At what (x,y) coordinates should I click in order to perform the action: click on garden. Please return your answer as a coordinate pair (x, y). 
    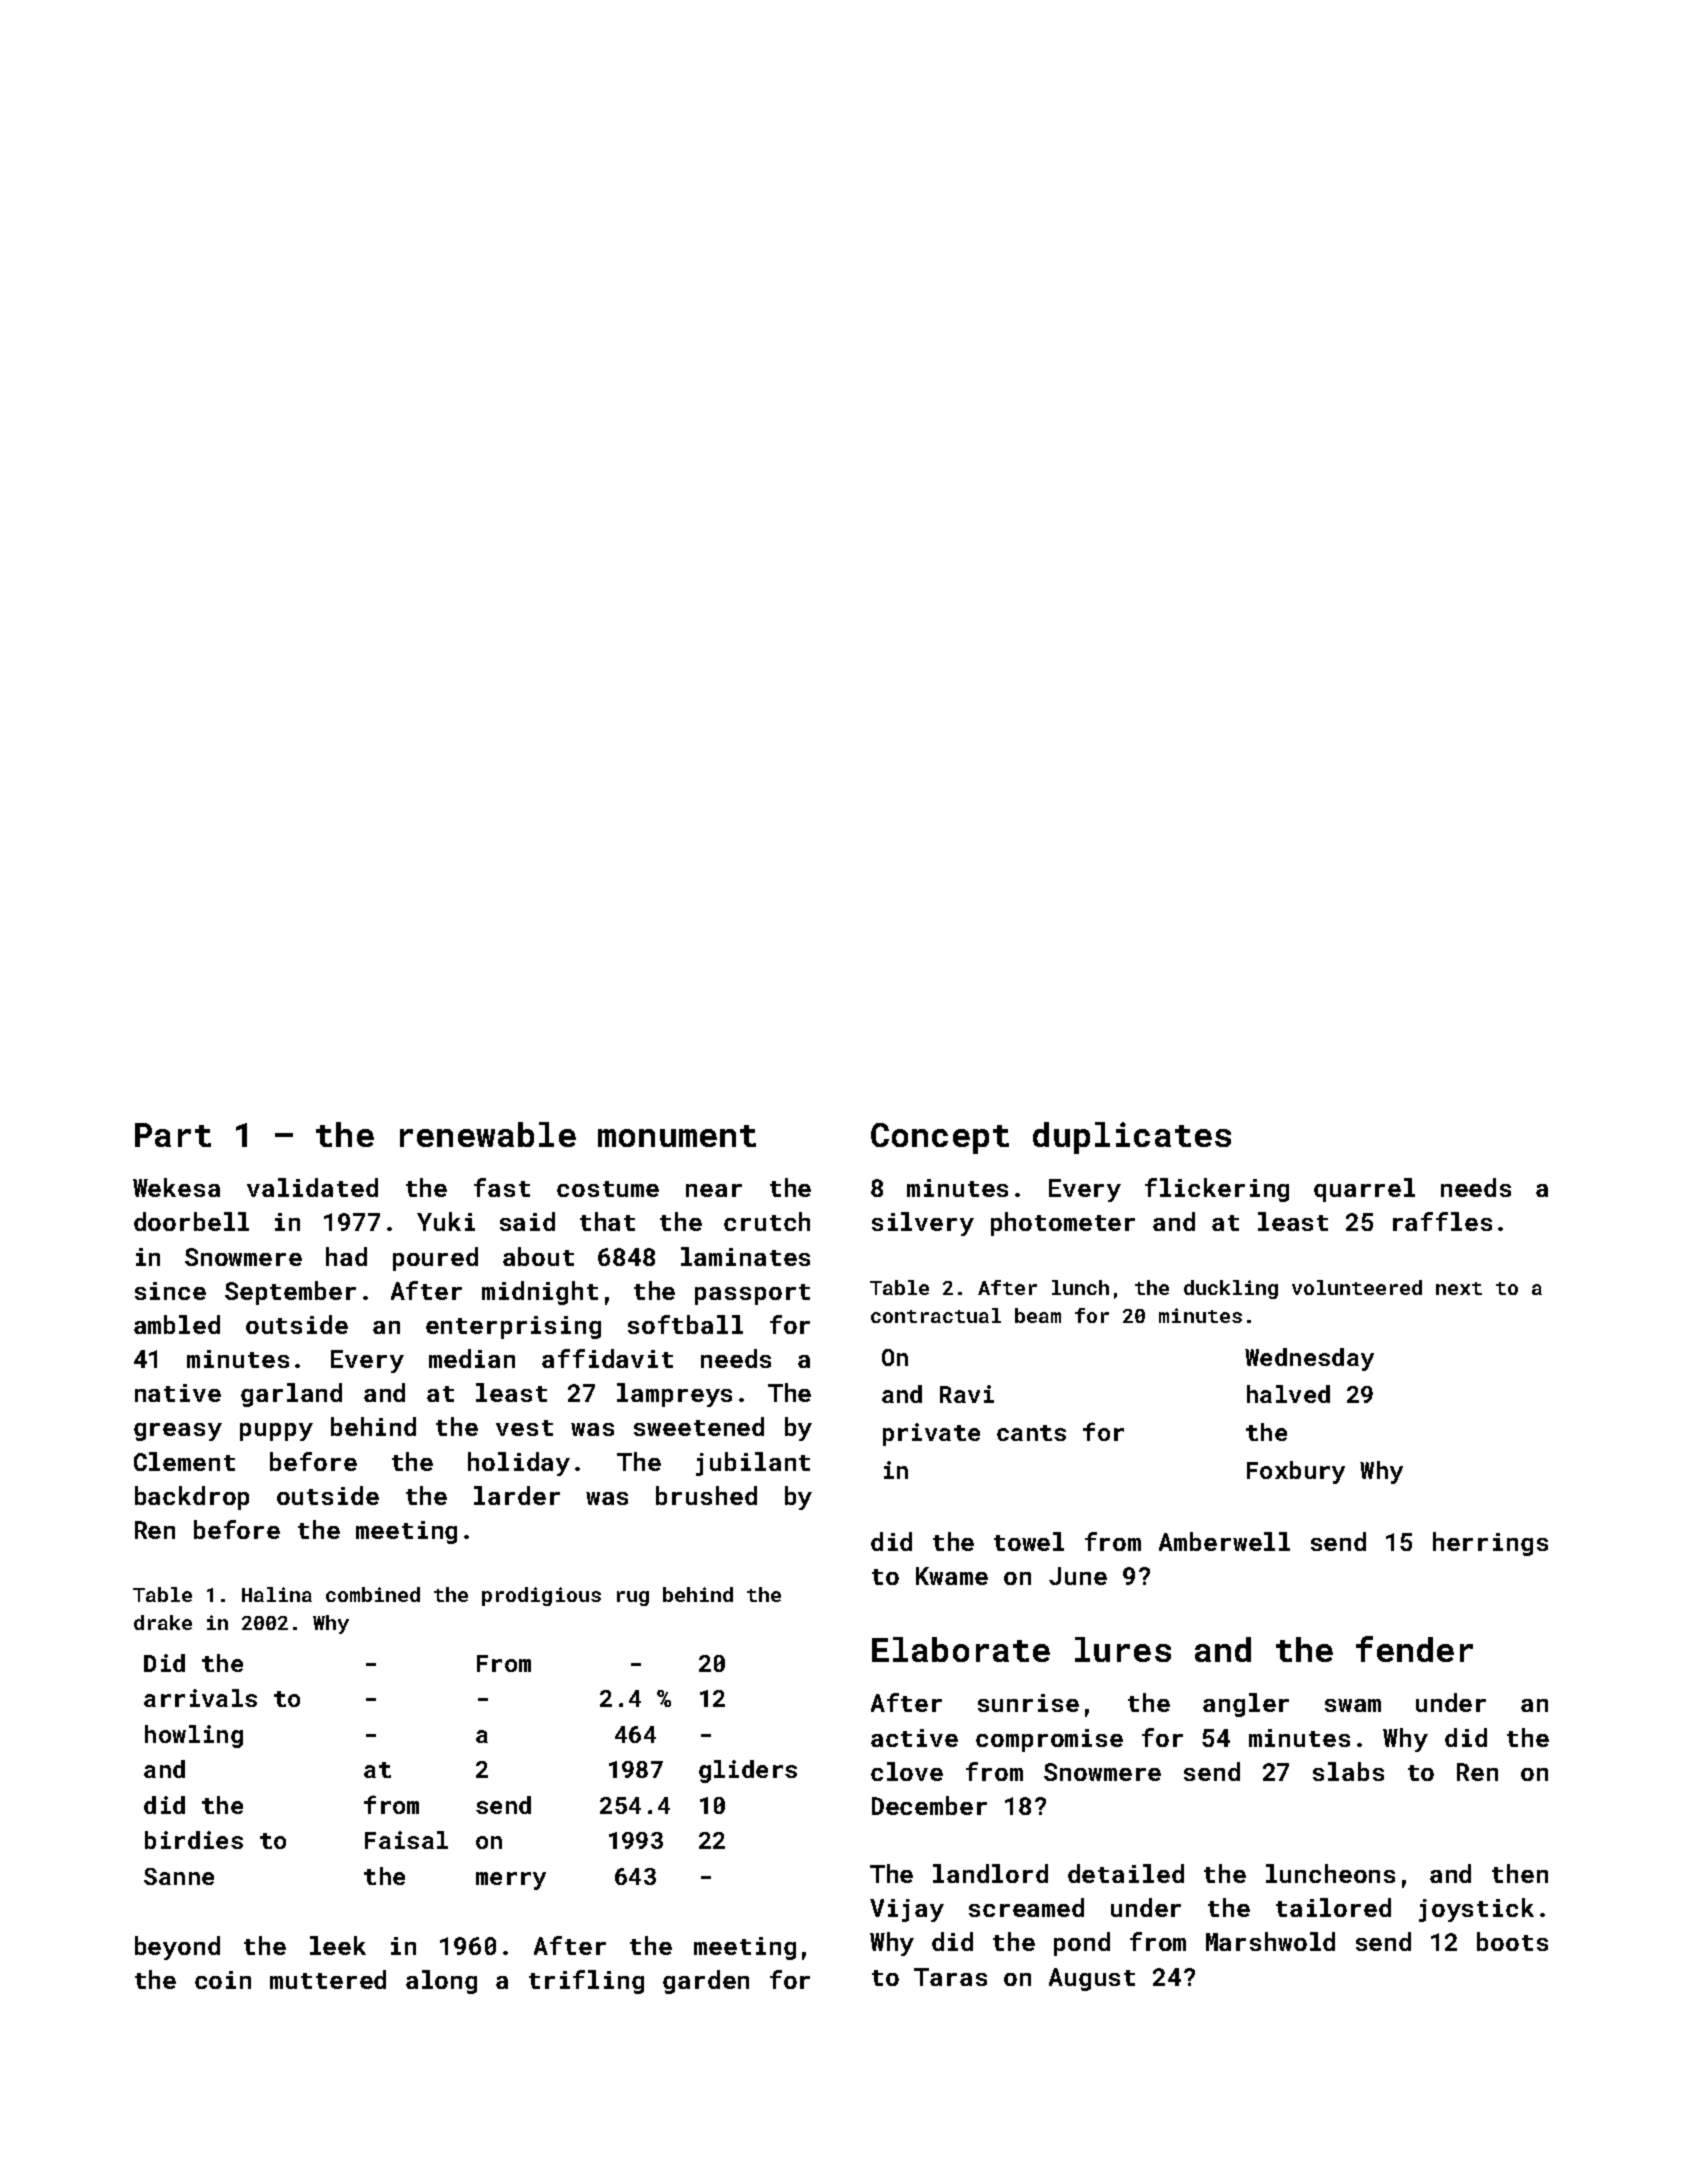
    Looking at the image, I should click on (706, 1982).
